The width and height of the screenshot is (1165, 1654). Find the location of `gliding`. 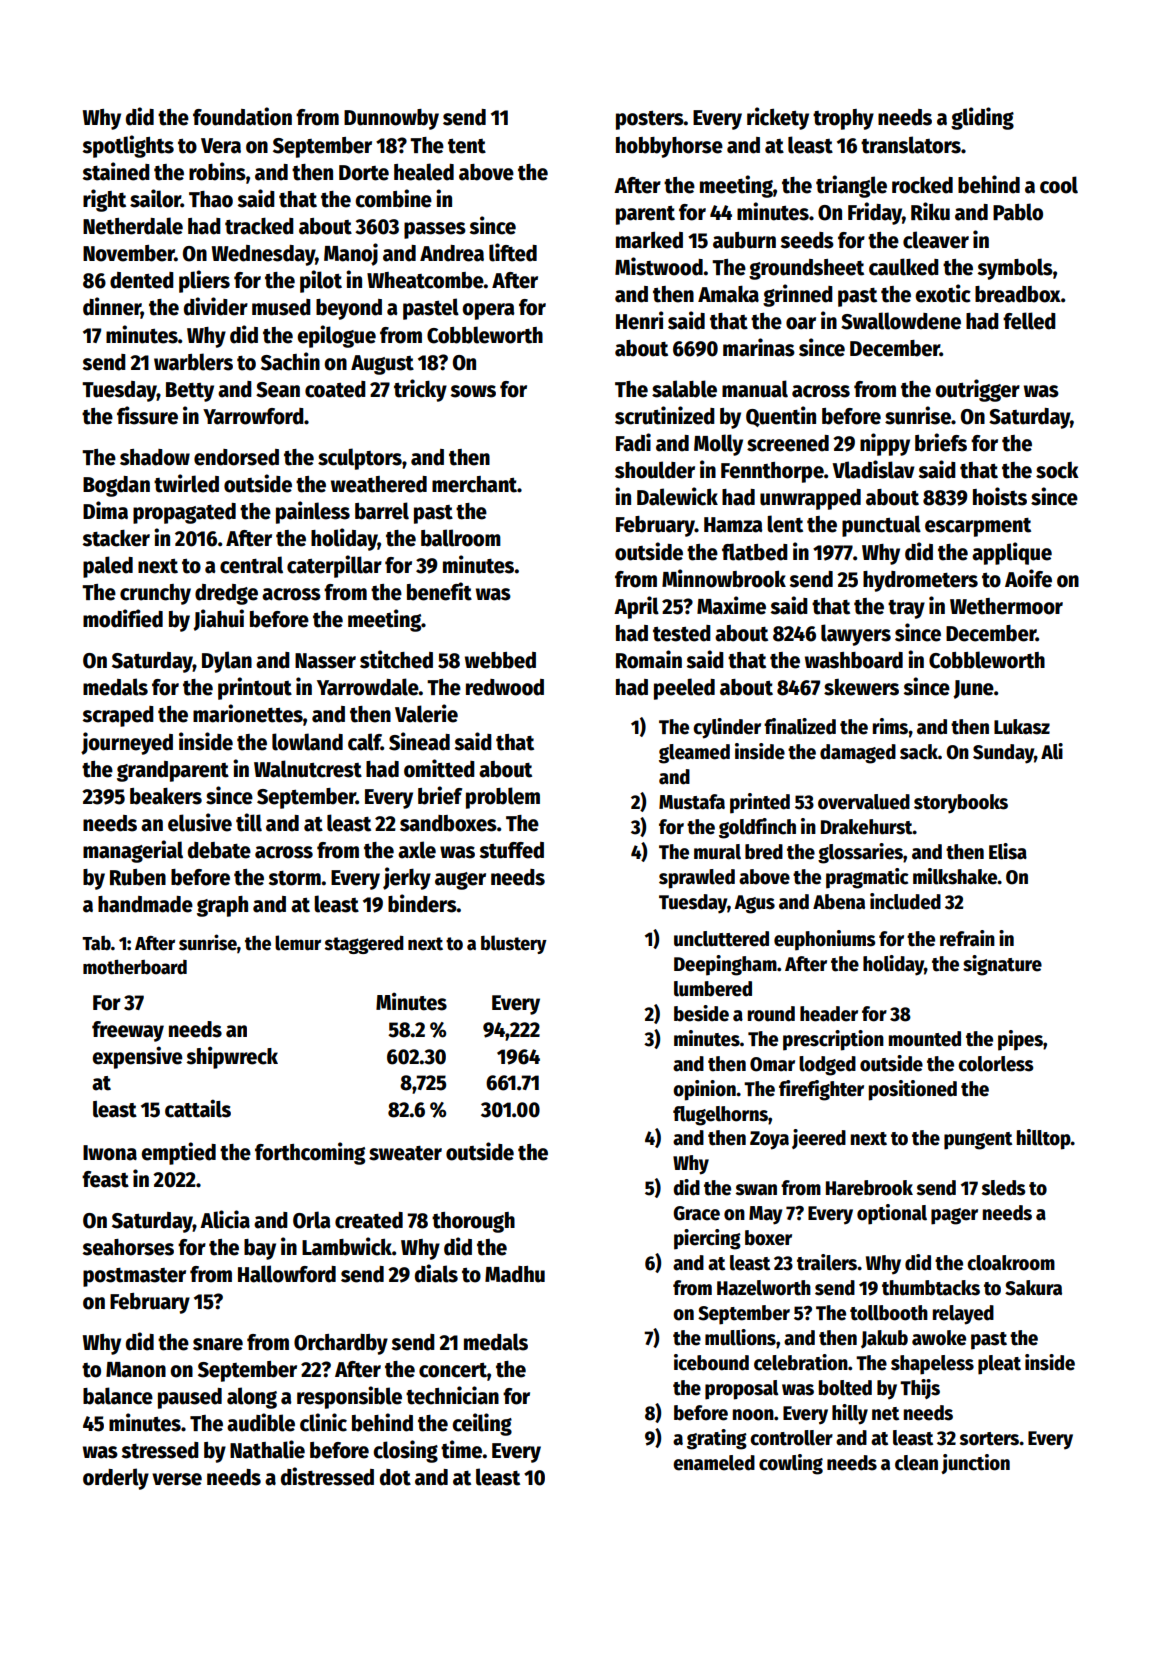

gliding is located at coordinates (982, 118).
